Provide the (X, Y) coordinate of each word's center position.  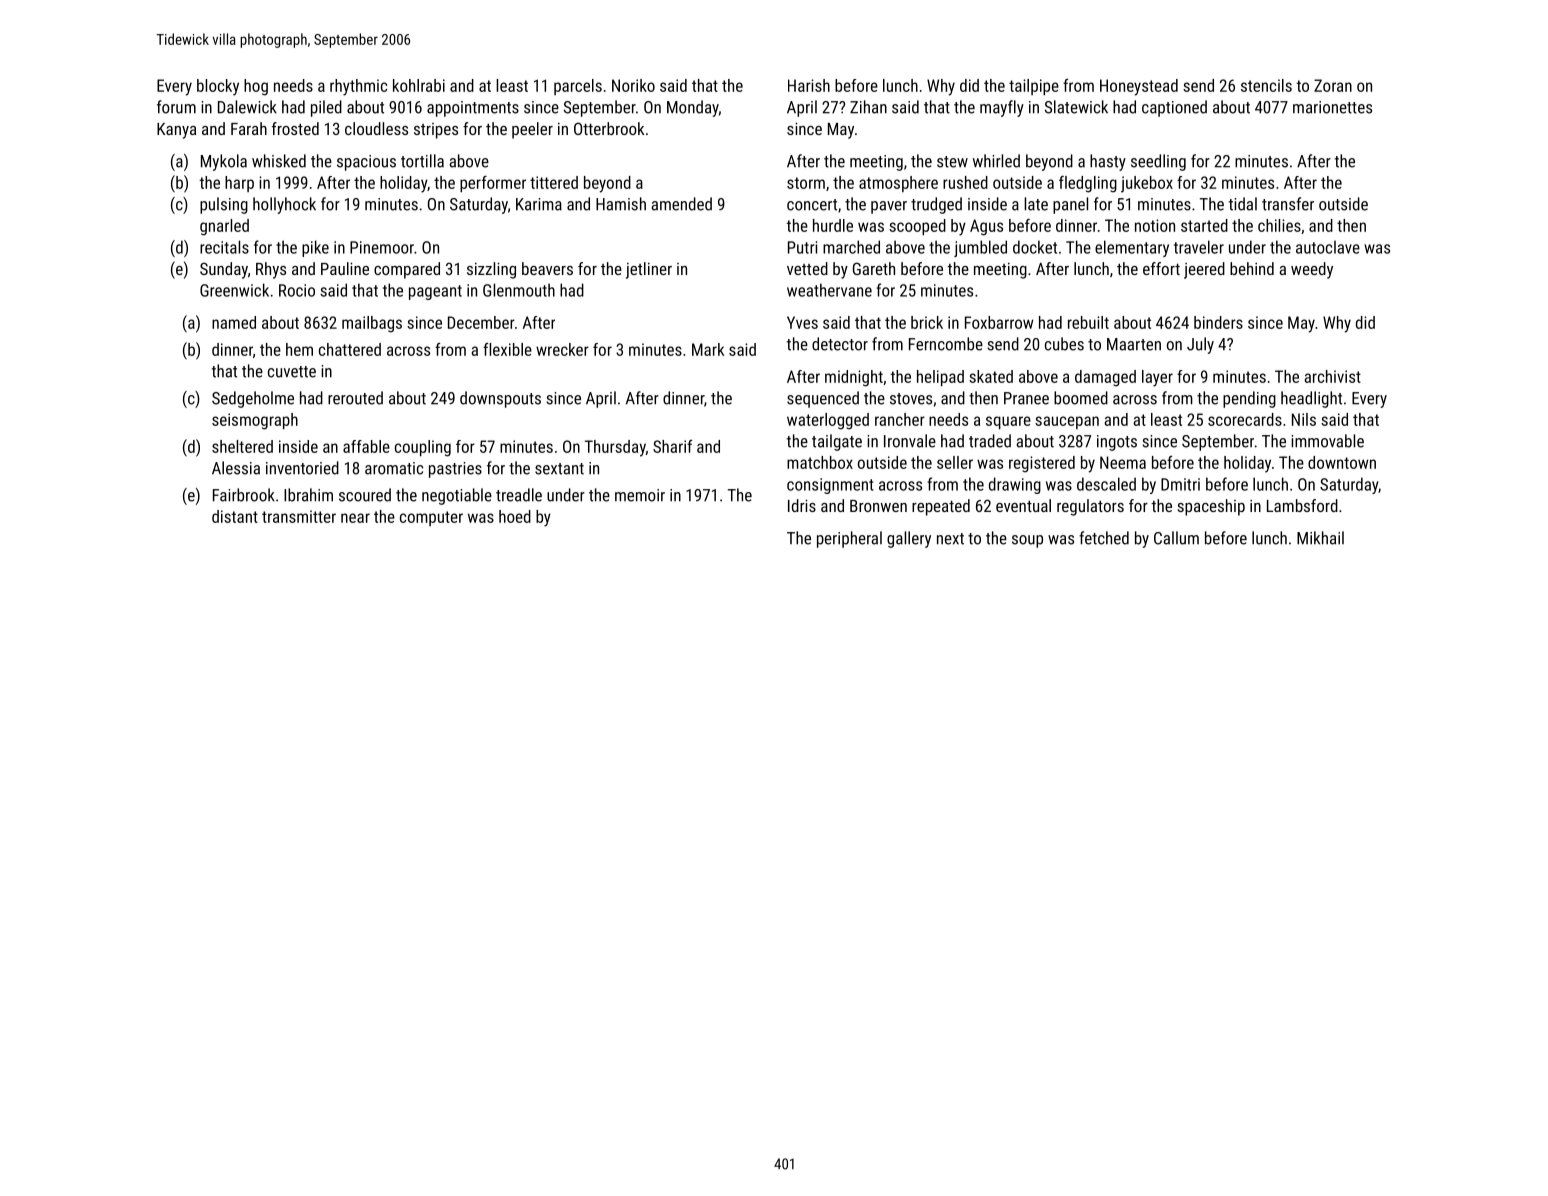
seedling (1158, 162)
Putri (802, 247)
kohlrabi (419, 85)
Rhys (271, 270)
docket (1035, 247)
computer (431, 518)
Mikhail (1320, 538)
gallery (909, 539)
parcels (578, 87)
